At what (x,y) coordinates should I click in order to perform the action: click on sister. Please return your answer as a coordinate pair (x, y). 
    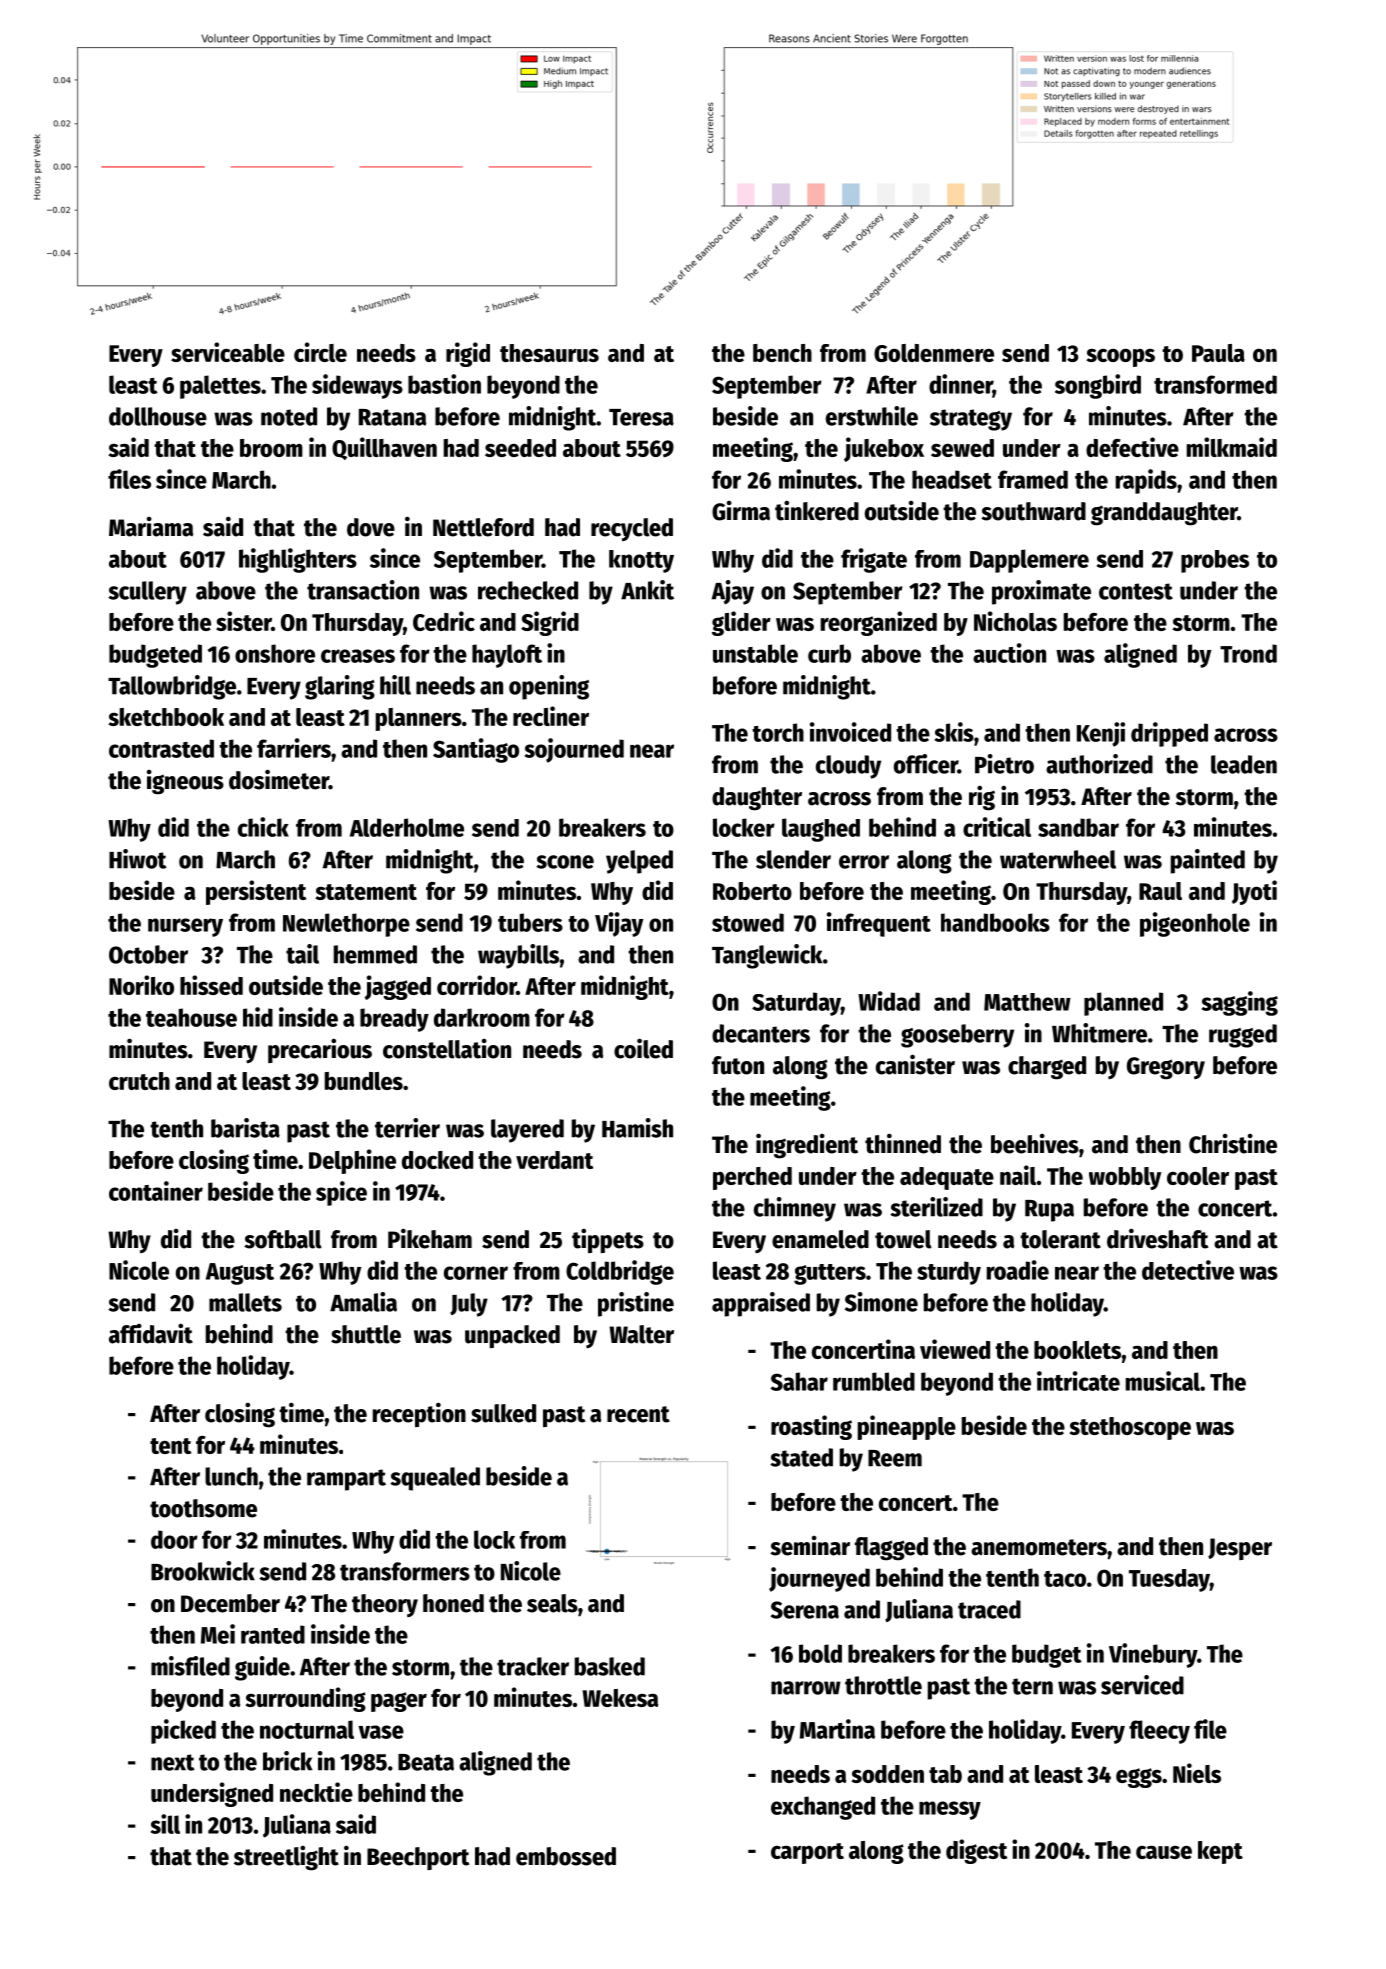
    Looking at the image, I should click on (243, 621).
